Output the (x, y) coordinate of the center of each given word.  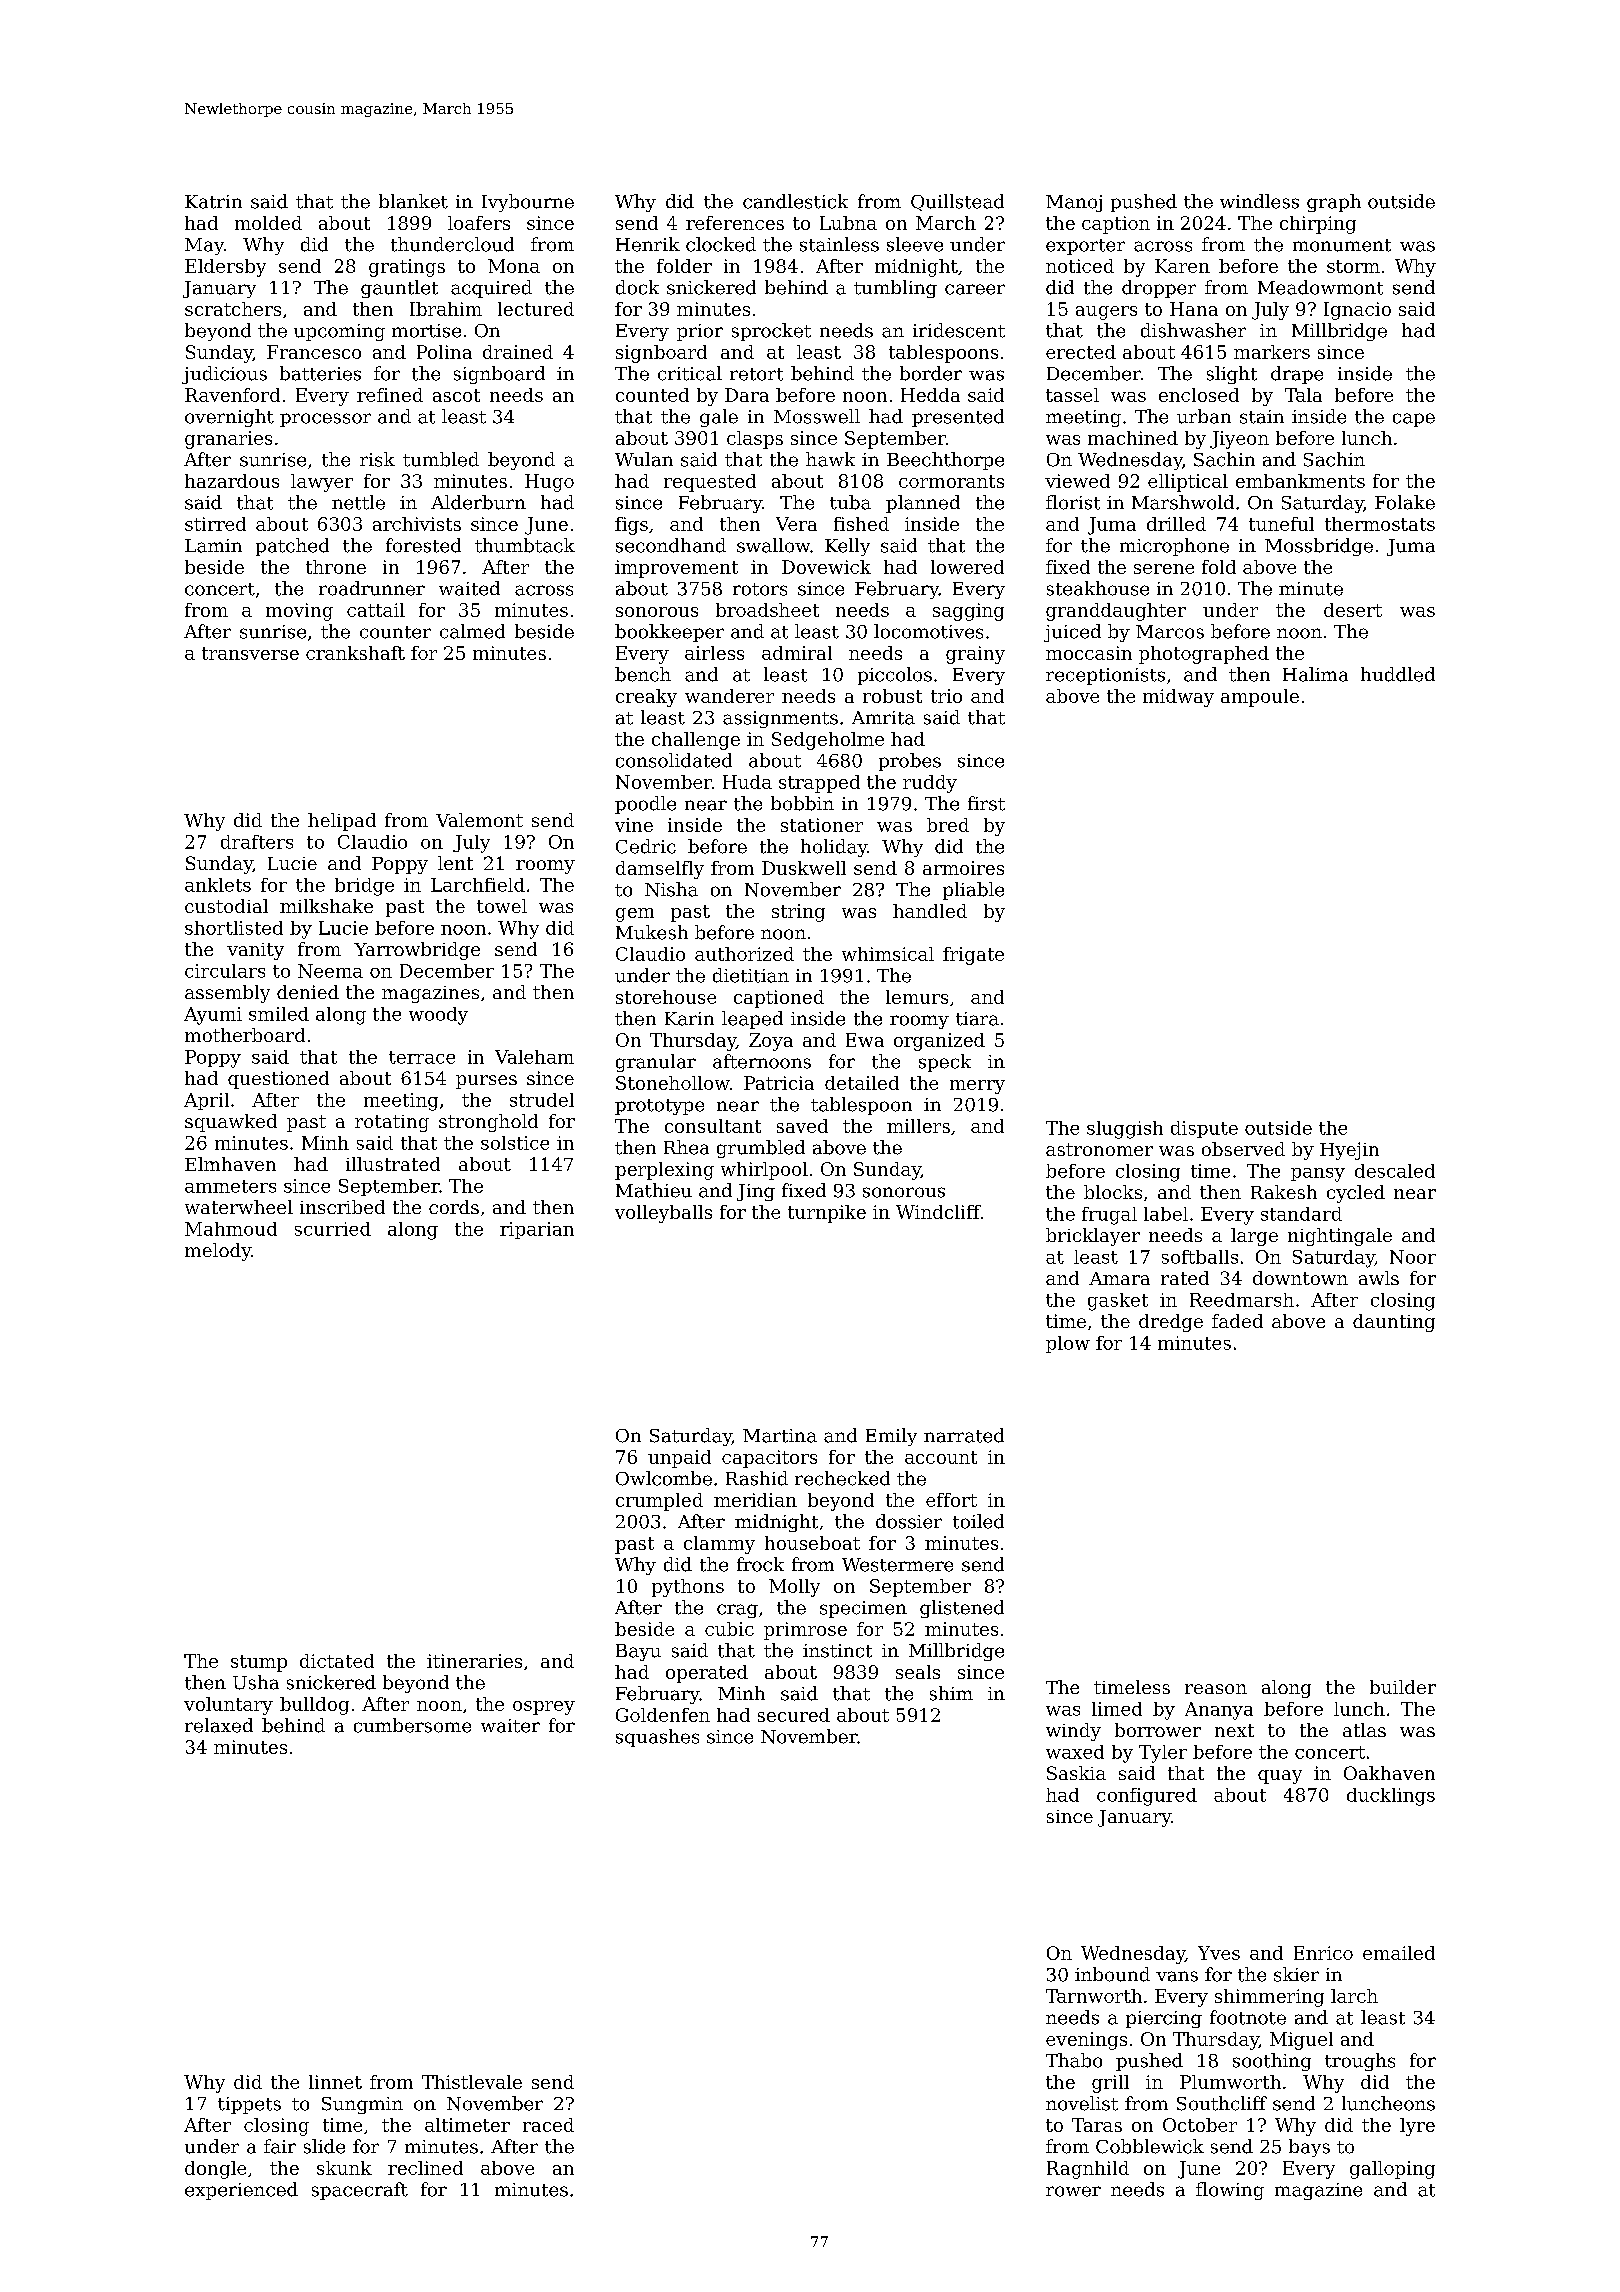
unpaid (679, 1459)
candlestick (795, 201)
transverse (250, 653)
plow (1068, 1344)
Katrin (213, 202)
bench (643, 674)
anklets (218, 885)
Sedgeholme (828, 741)
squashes (657, 1738)
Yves (1219, 1953)
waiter (510, 1726)
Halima (1315, 674)
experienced (241, 2191)
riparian (537, 1230)
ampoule (1260, 698)
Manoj (1074, 203)
